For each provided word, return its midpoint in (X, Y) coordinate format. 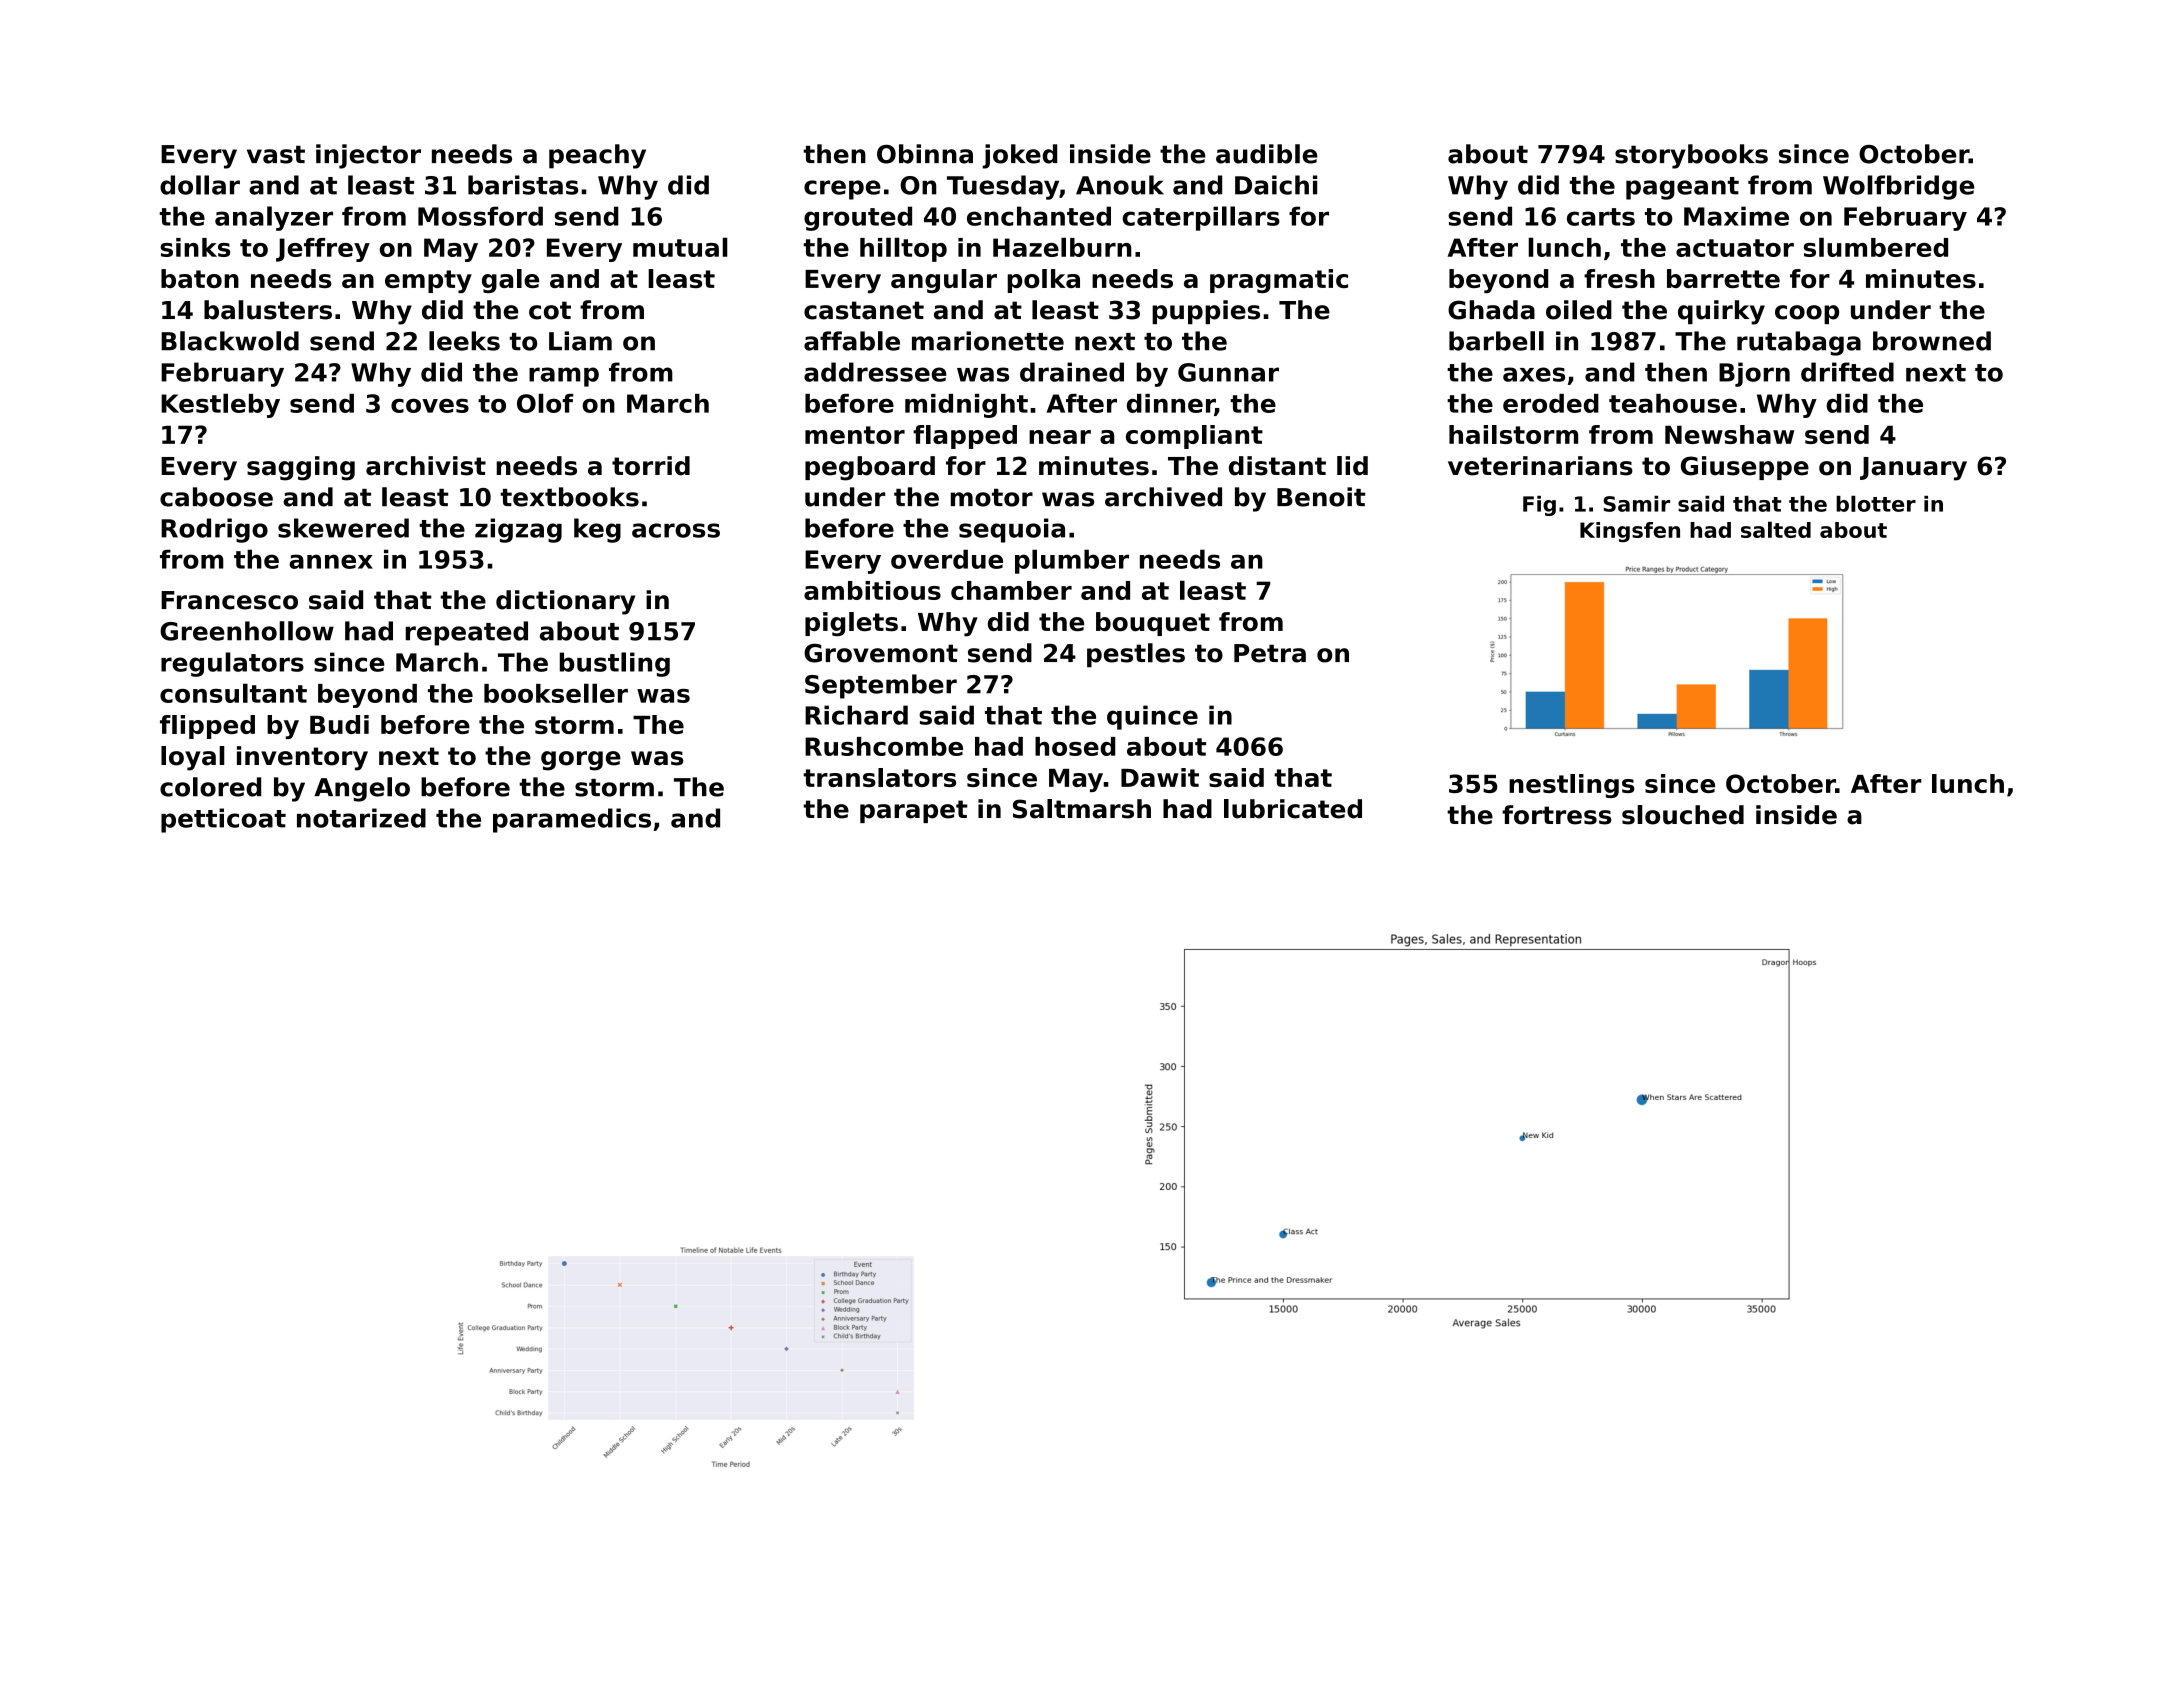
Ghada (1491, 310)
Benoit (1321, 497)
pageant (1682, 188)
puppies (1206, 312)
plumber (1072, 561)
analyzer (274, 218)
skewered (343, 528)
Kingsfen (1630, 532)
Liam (580, 341)
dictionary (565, 602)
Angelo (362, 789)
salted (1776, 529)
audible (1266, 154)
